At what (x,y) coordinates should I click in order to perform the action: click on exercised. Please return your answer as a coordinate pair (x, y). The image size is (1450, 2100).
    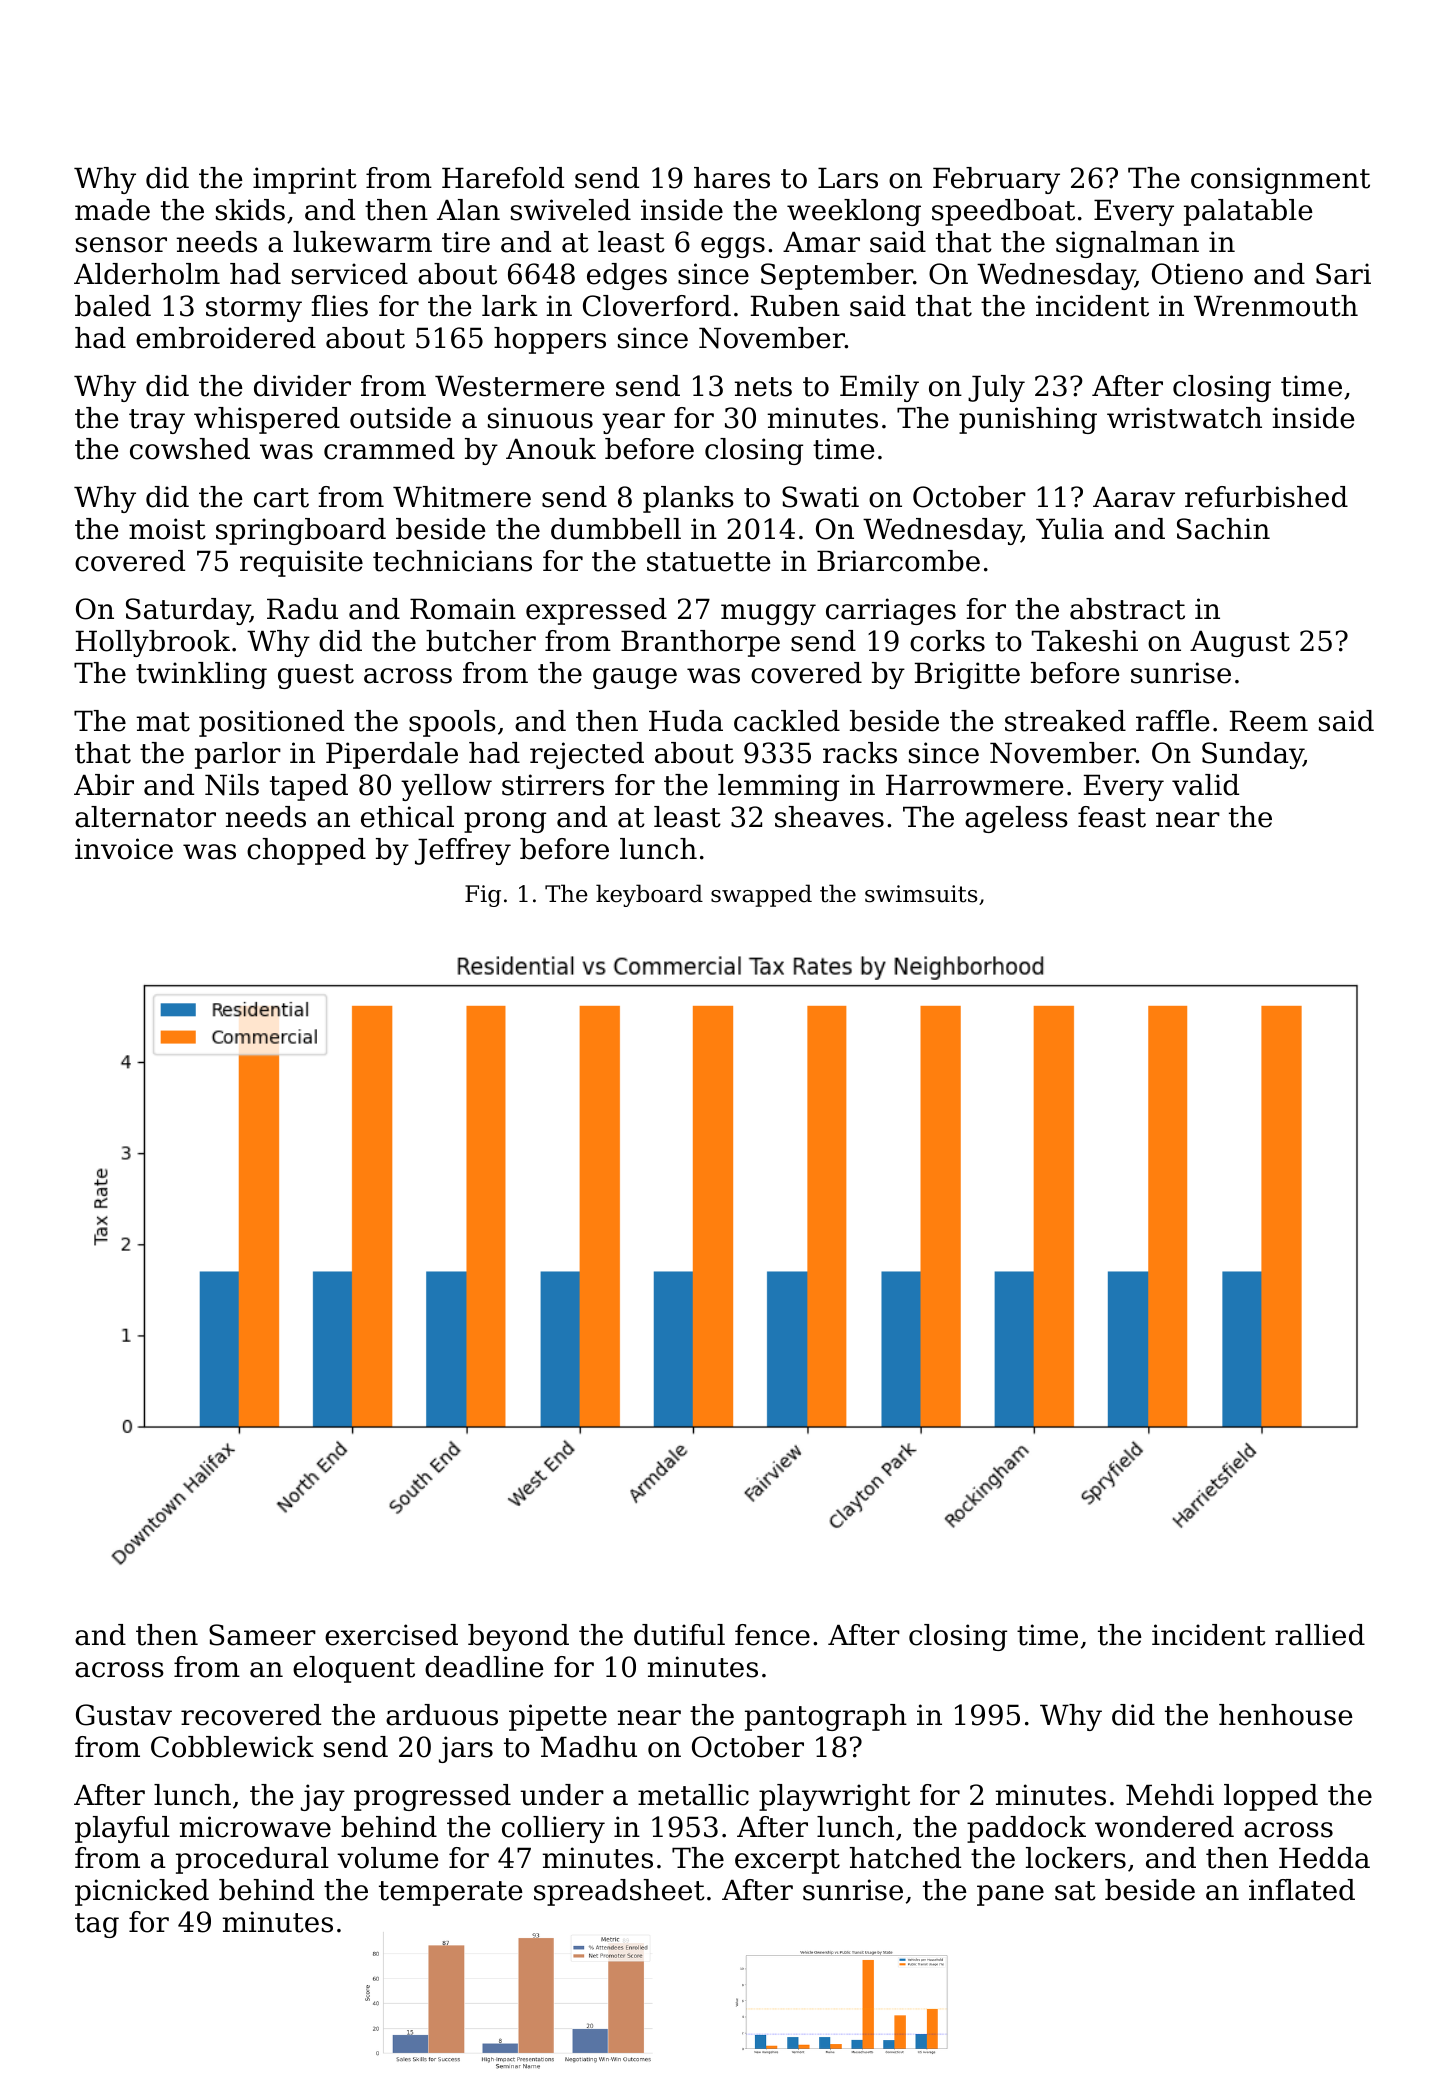
    Looking at the image, I should click on (391, 1635).
